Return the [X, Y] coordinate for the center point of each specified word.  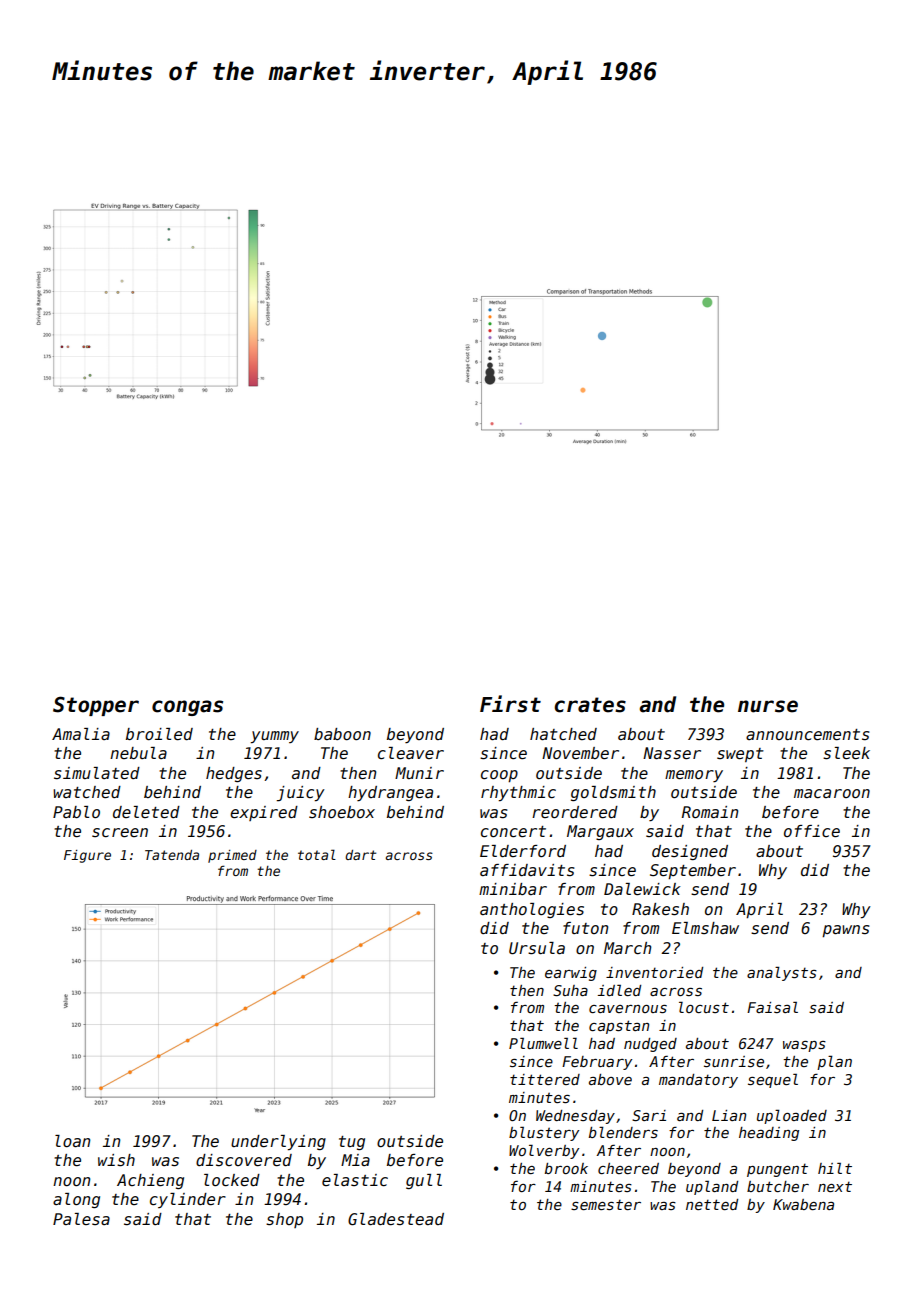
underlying [278, 1143]
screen [120, 832]
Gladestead [396, 1219]
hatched [563, 734]
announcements [808, 735]
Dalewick [642, 889]
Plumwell [543, 1043]
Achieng [150, 1181]
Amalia [81, 734]
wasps [804, 1046]
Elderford [523, 851]
